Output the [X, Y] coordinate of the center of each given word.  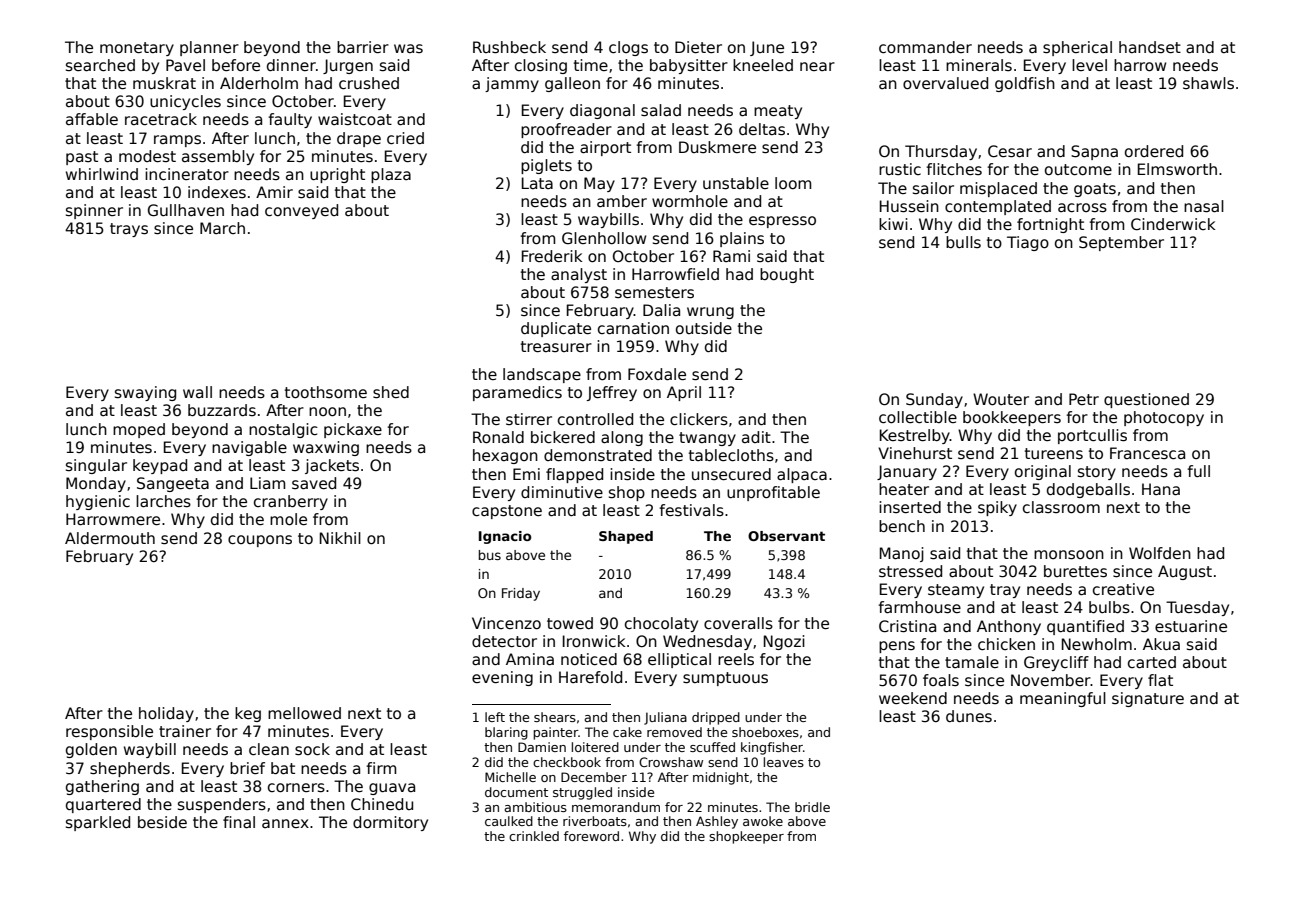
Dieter [698, 47]
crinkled [534, 836]
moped [139, 430]
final [239, 822]
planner [209, 48]
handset [1150, 47]
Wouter [1001, 399]
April [684, 393]
